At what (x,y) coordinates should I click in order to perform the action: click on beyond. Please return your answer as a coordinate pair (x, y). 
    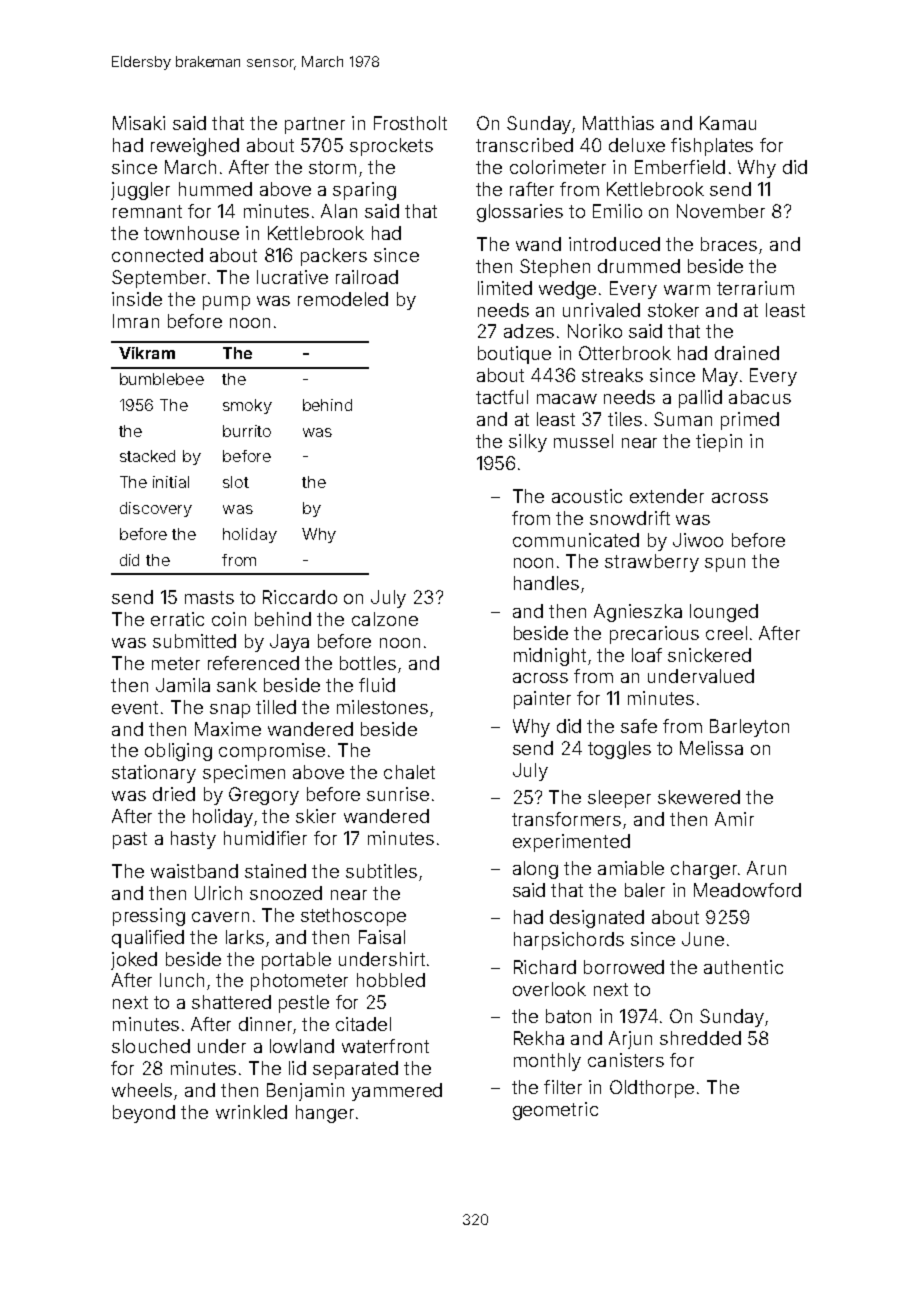
    Looking at the image, I should click on (144, 1114).
